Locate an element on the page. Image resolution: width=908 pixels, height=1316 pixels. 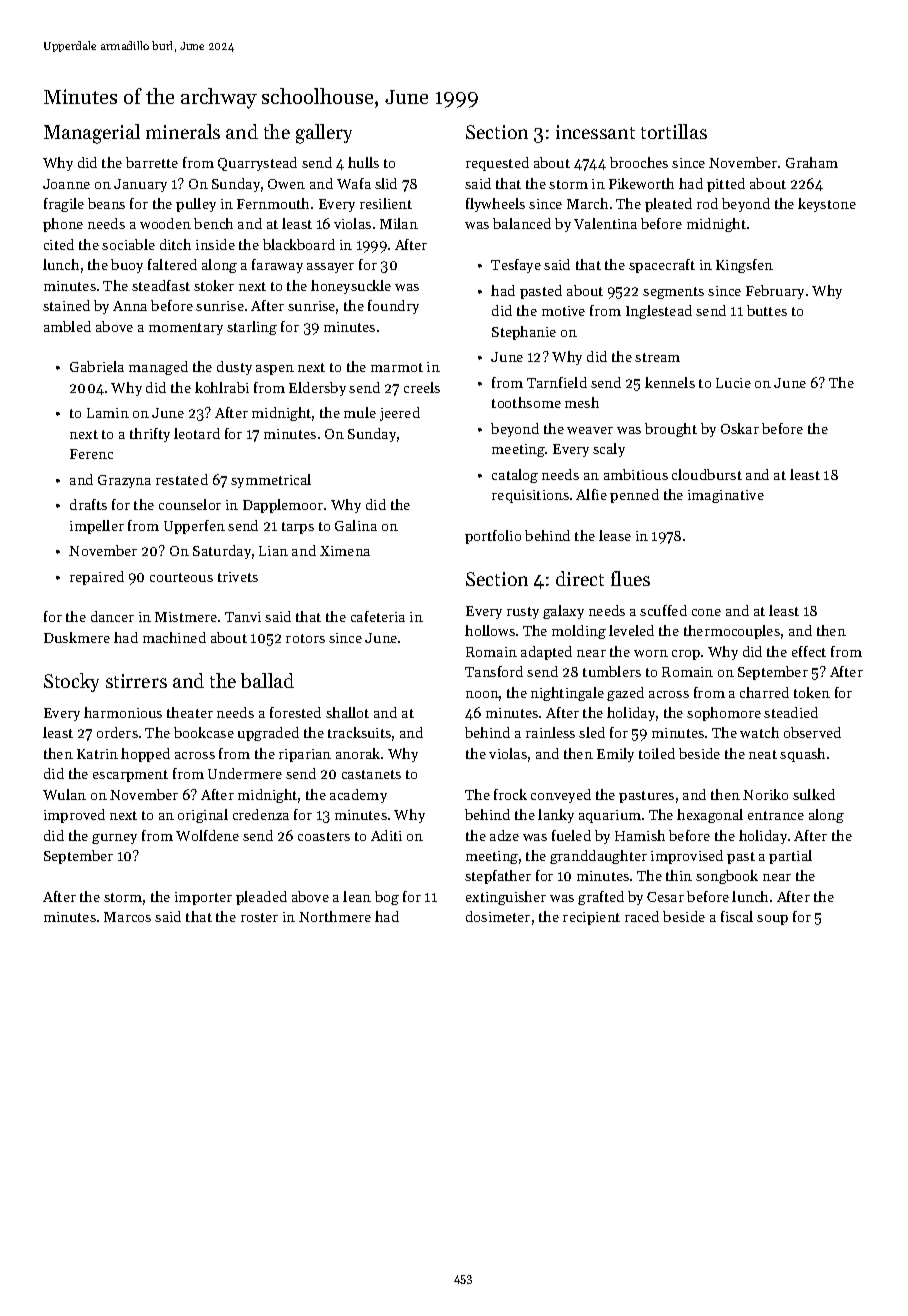
tortillas is located at coordinates (674, 131).
